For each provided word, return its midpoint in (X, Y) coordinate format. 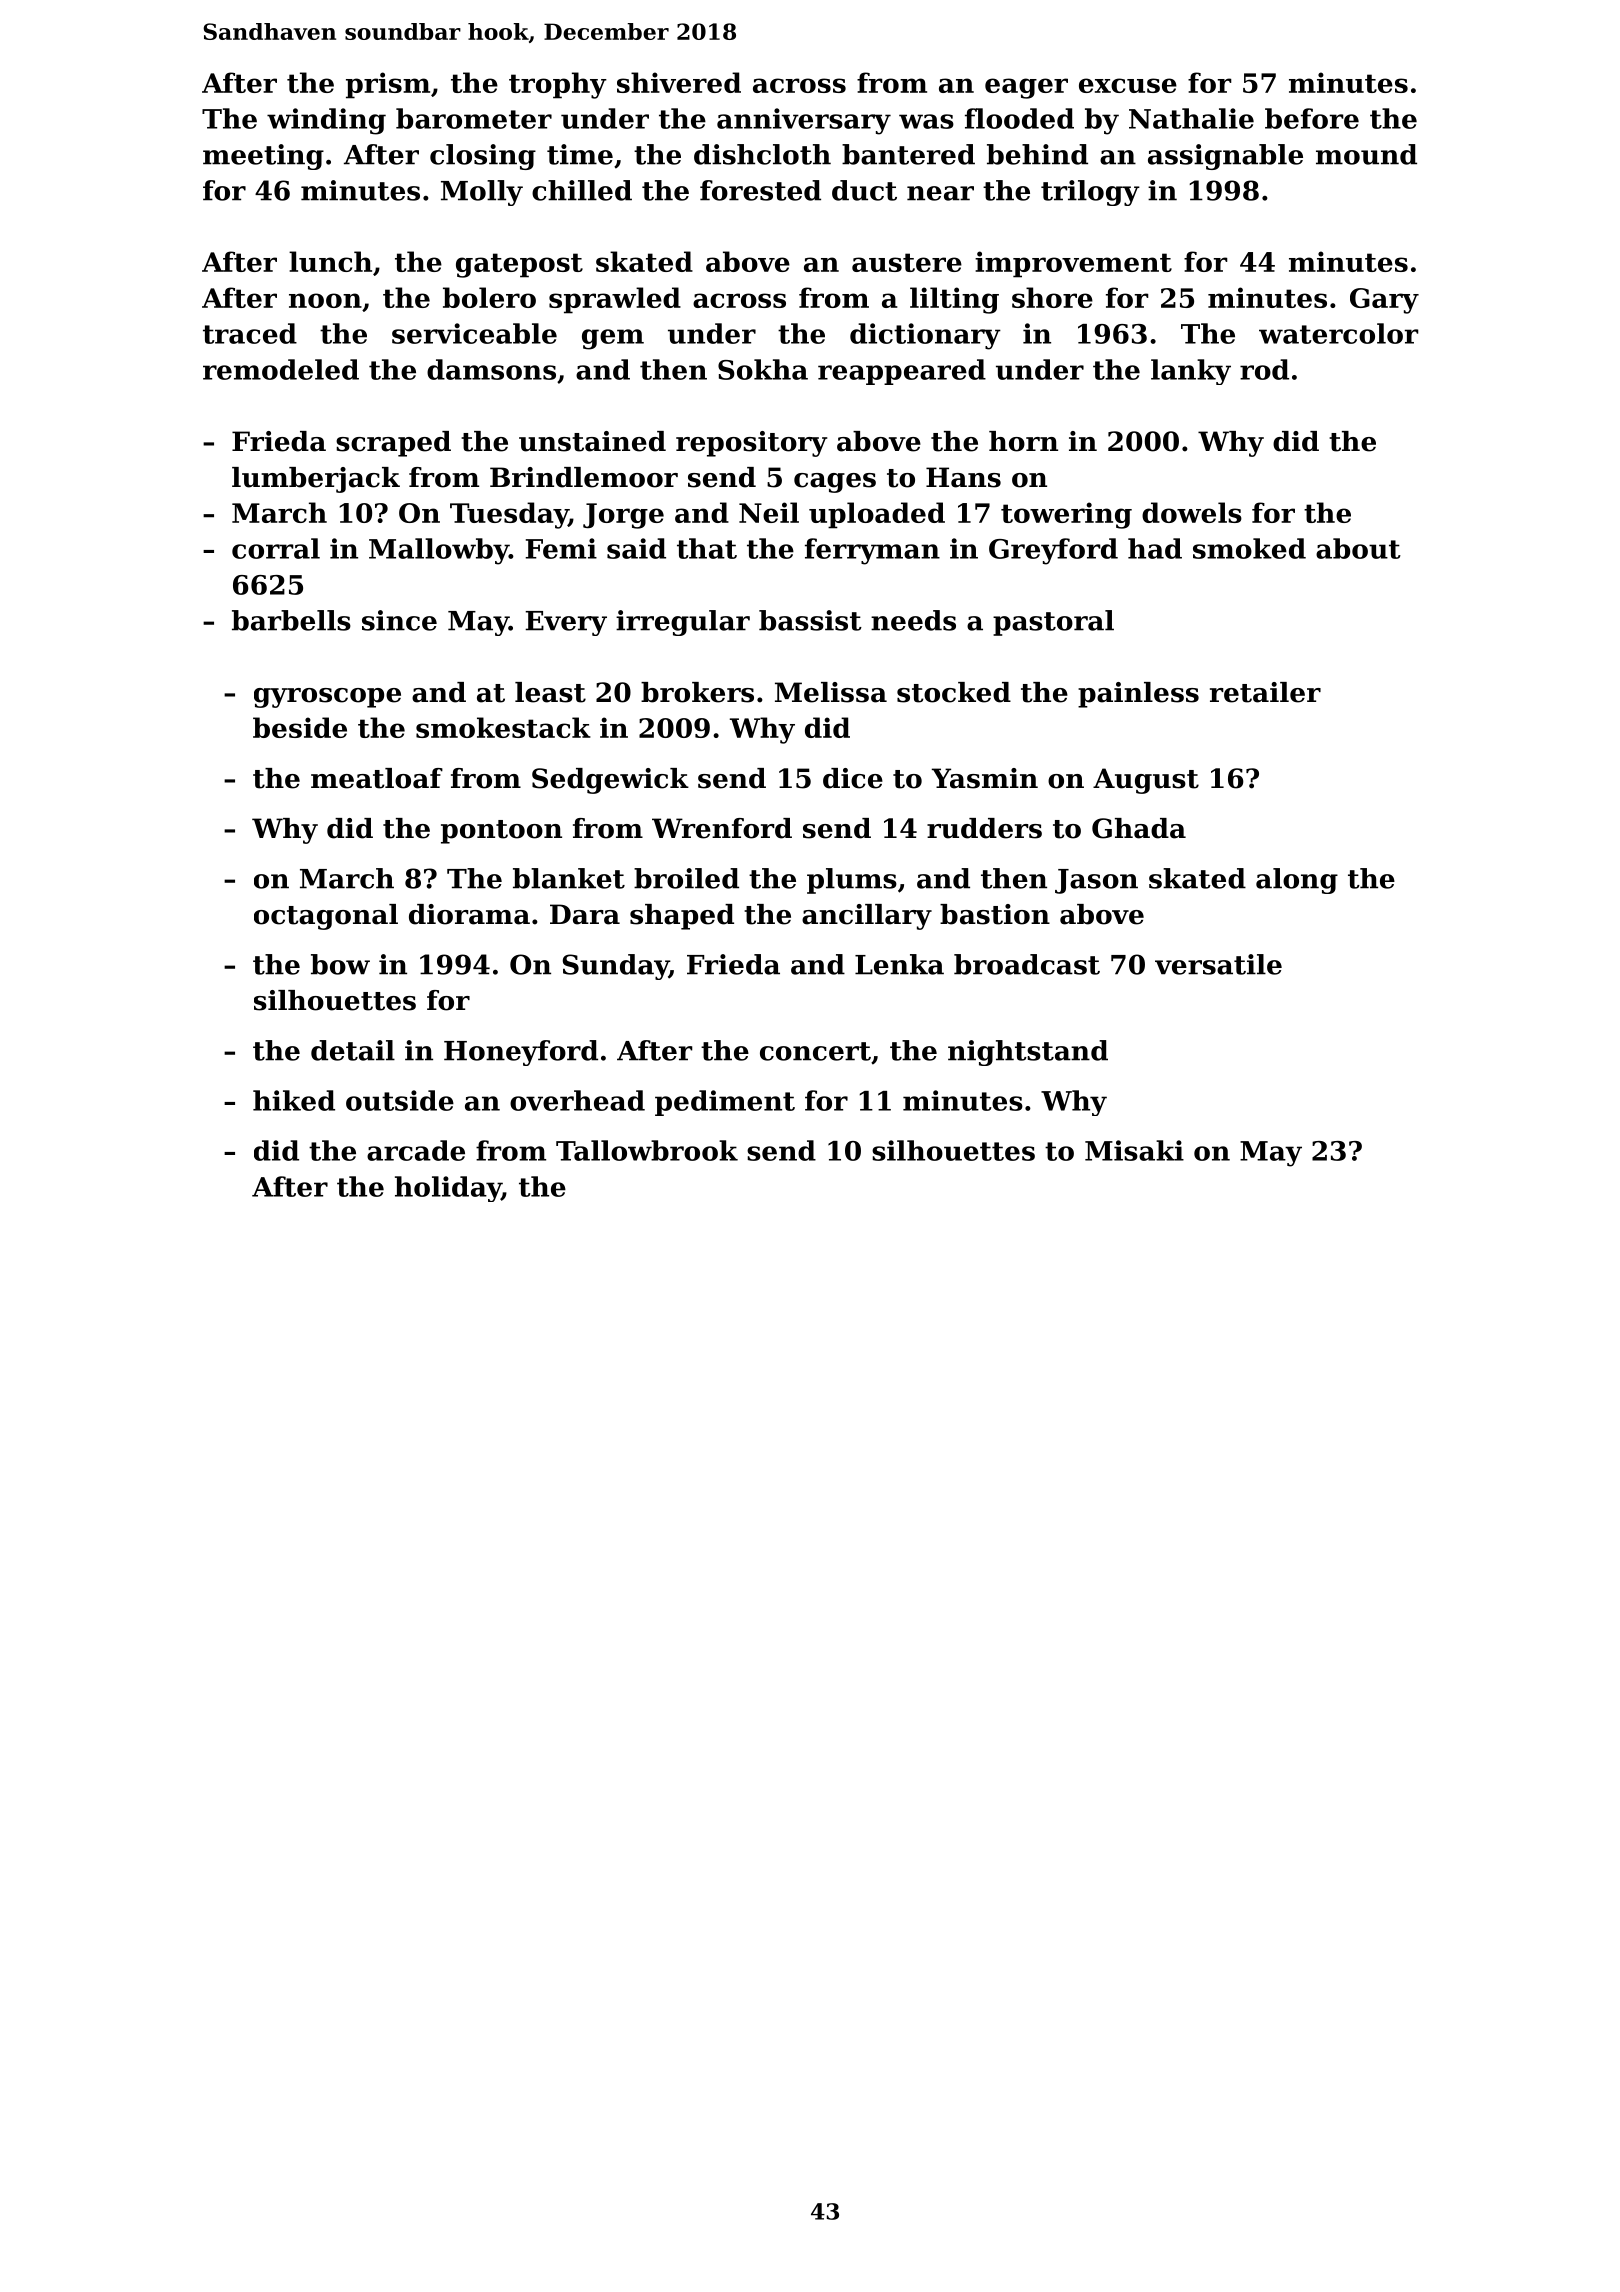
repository (751, 444)
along (1297, 881)
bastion (995, 914)
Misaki (1134, 1150)
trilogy (1090, 193)
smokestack (503, 727)
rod (1264, 369)
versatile (1218, 964)
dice (853, 778)
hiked (294, 1100)
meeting (263, 157)
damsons (491, 369)
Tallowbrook (647, 1150)
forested (760, 190)
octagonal (326, 917)
